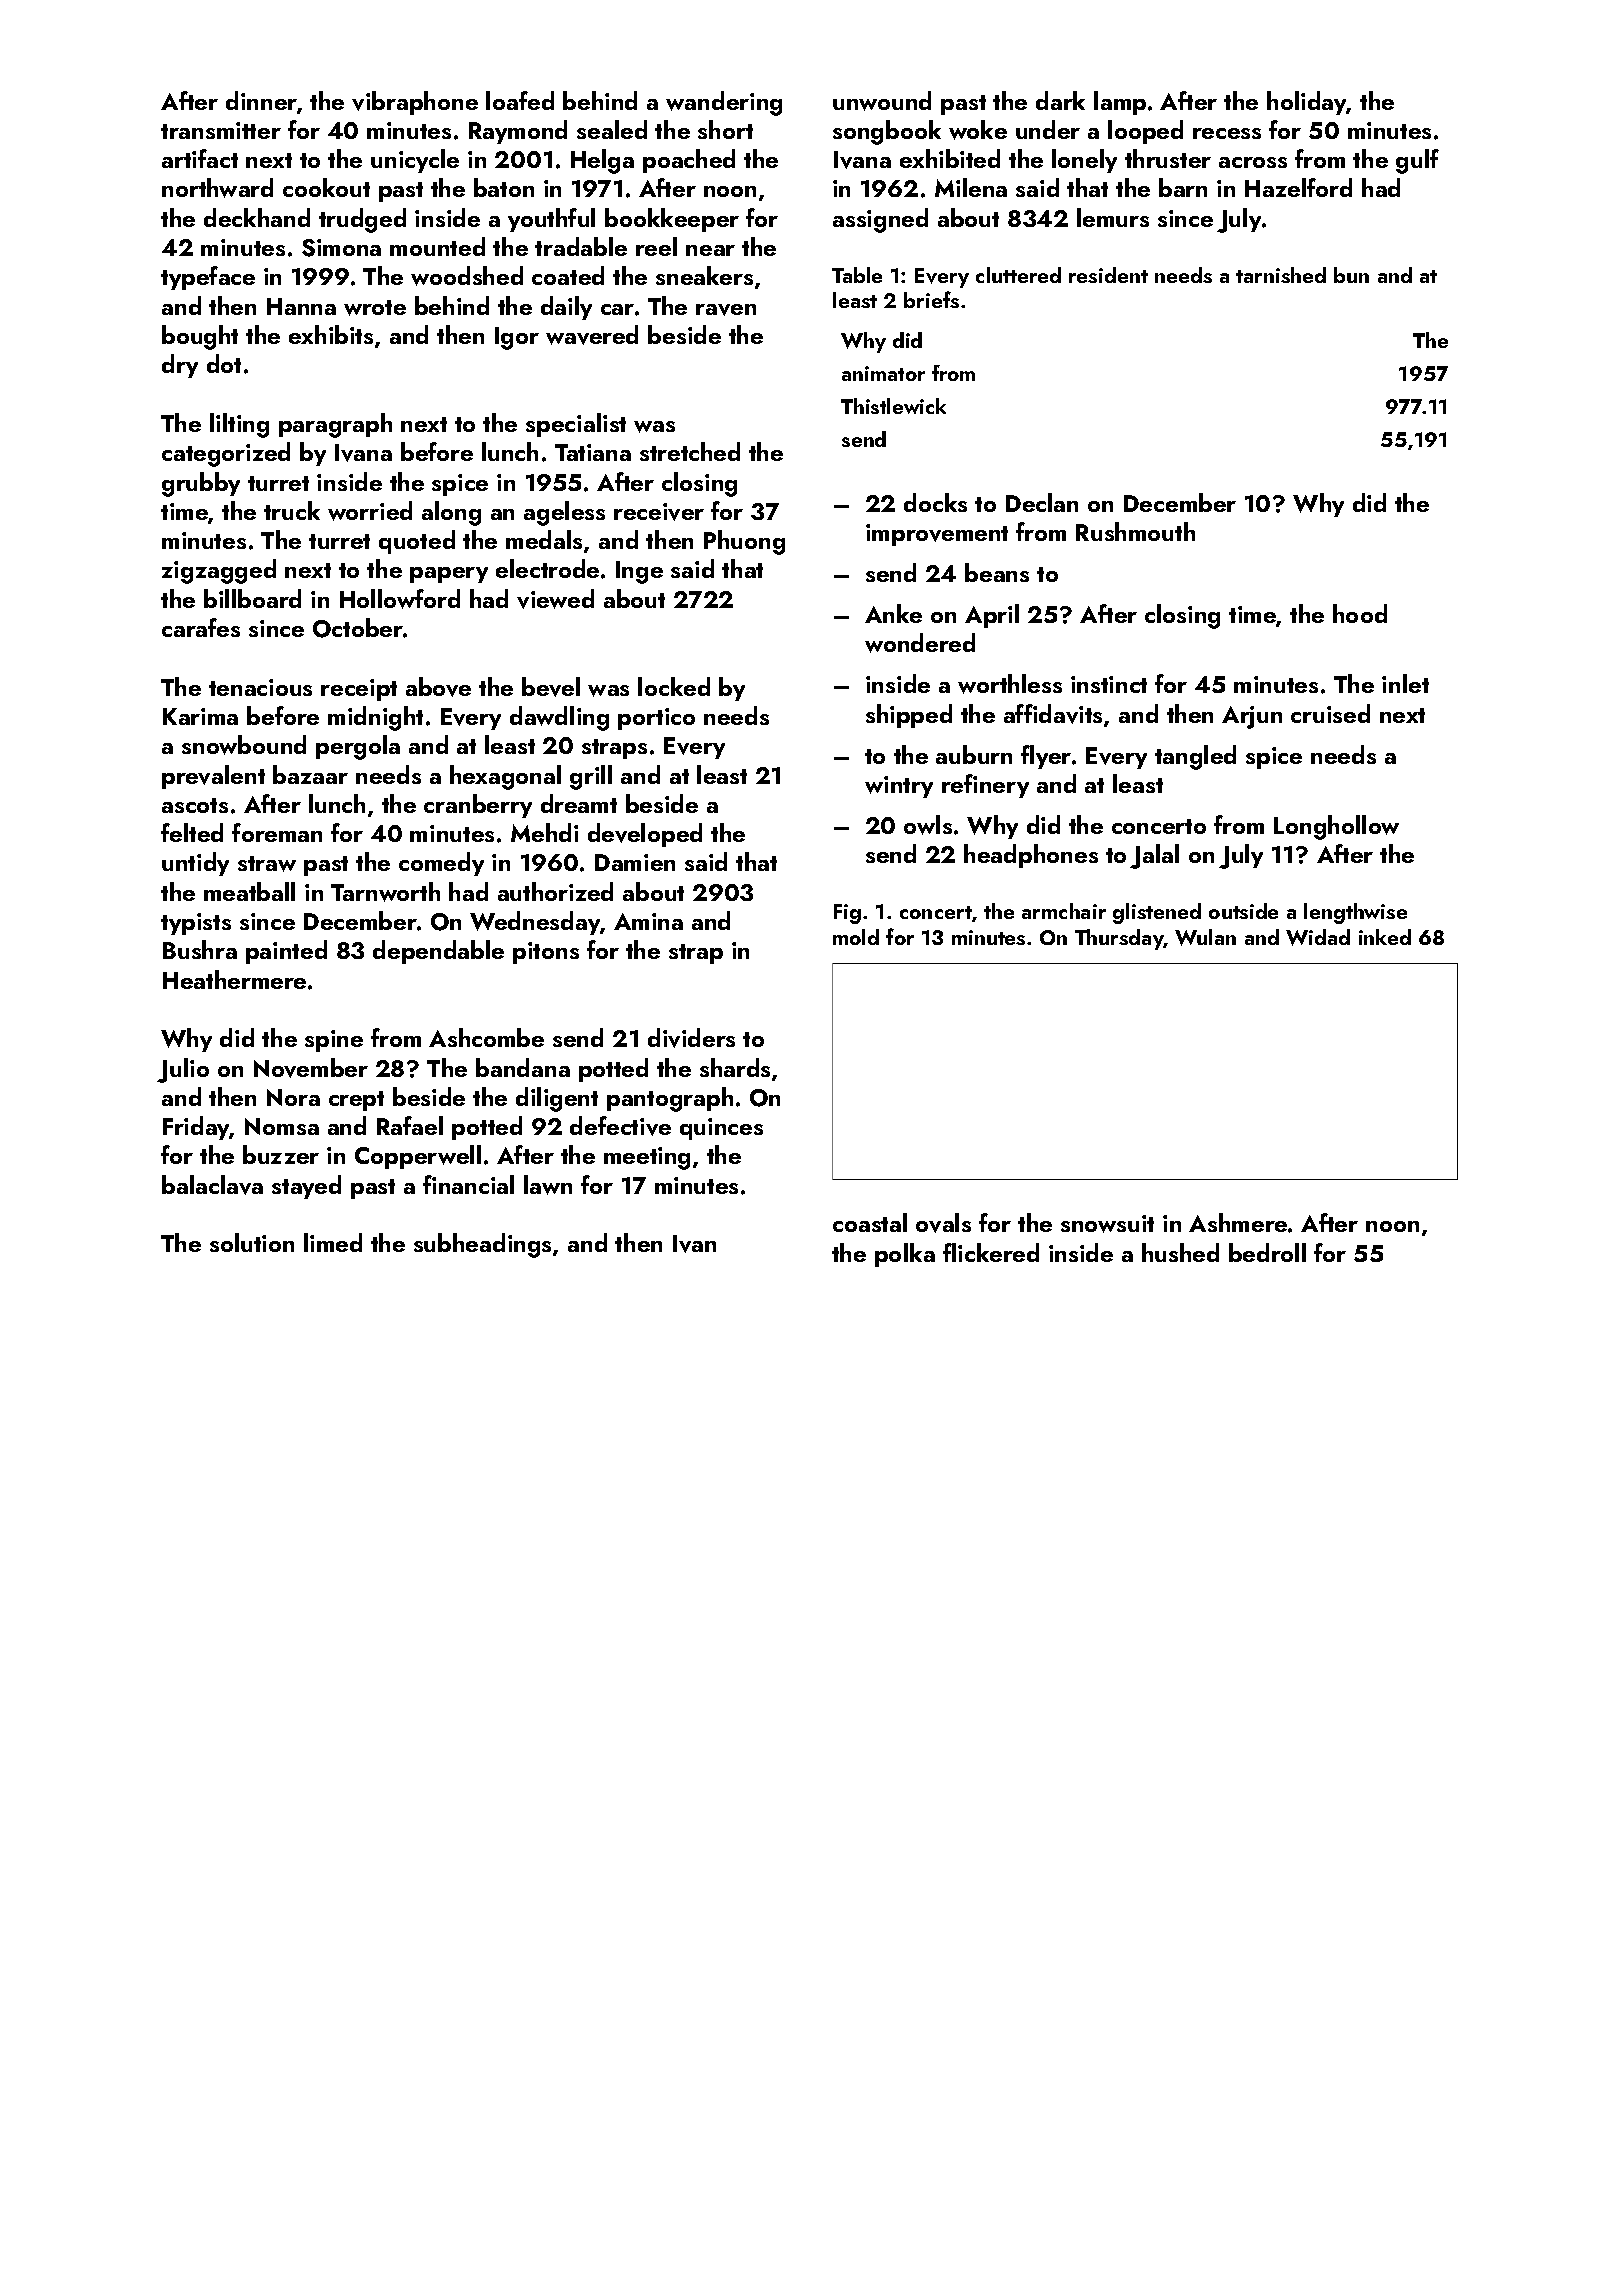  What do you see at coordinates (261, 100) in the screenshot?
I see `dinner` at bounding box center [261, 100].
